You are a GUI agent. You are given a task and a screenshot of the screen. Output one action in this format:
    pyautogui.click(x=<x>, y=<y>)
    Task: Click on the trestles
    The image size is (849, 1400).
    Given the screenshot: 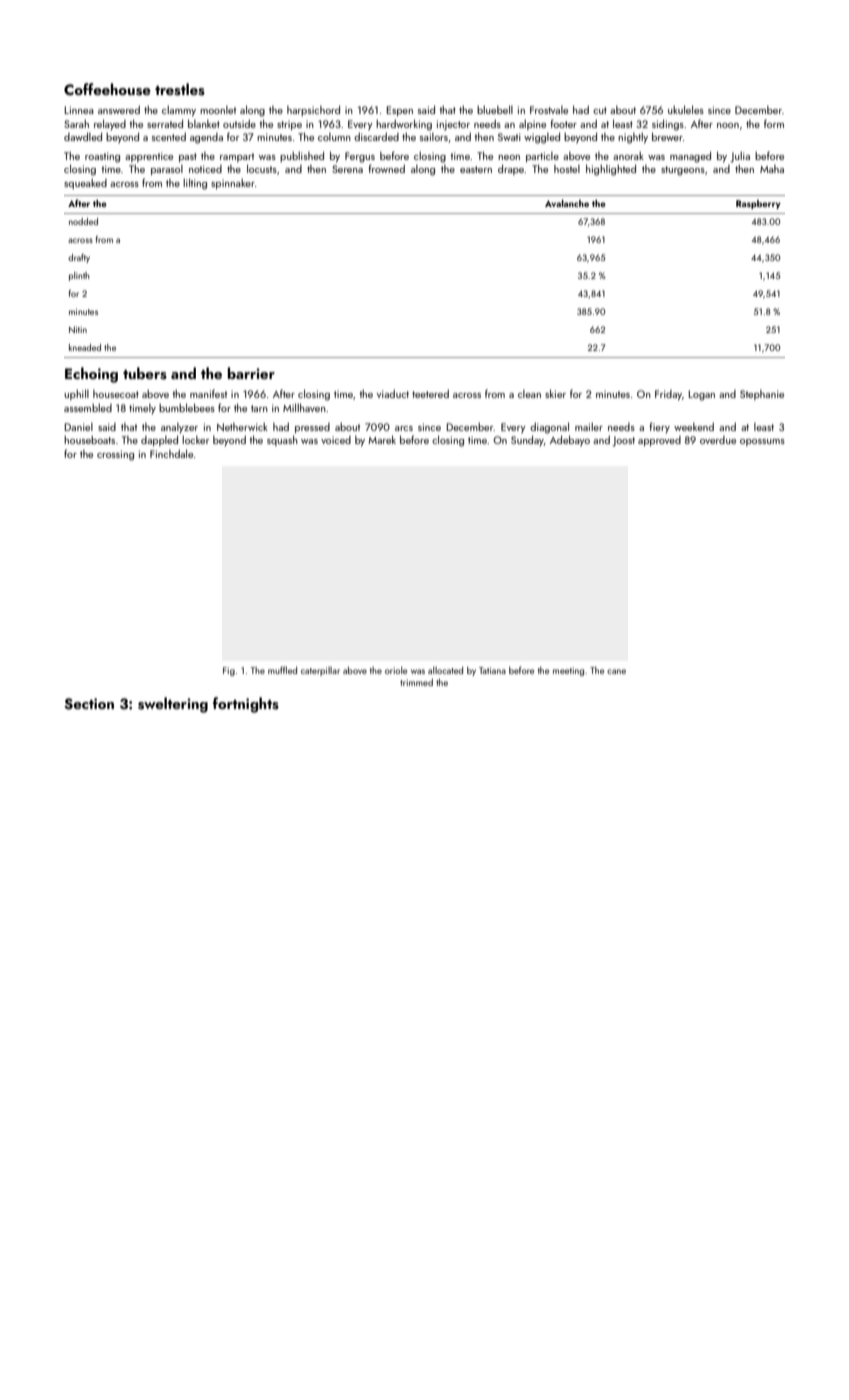 What is the action you would take?
    pyautogui.click(x=180, y=89)
